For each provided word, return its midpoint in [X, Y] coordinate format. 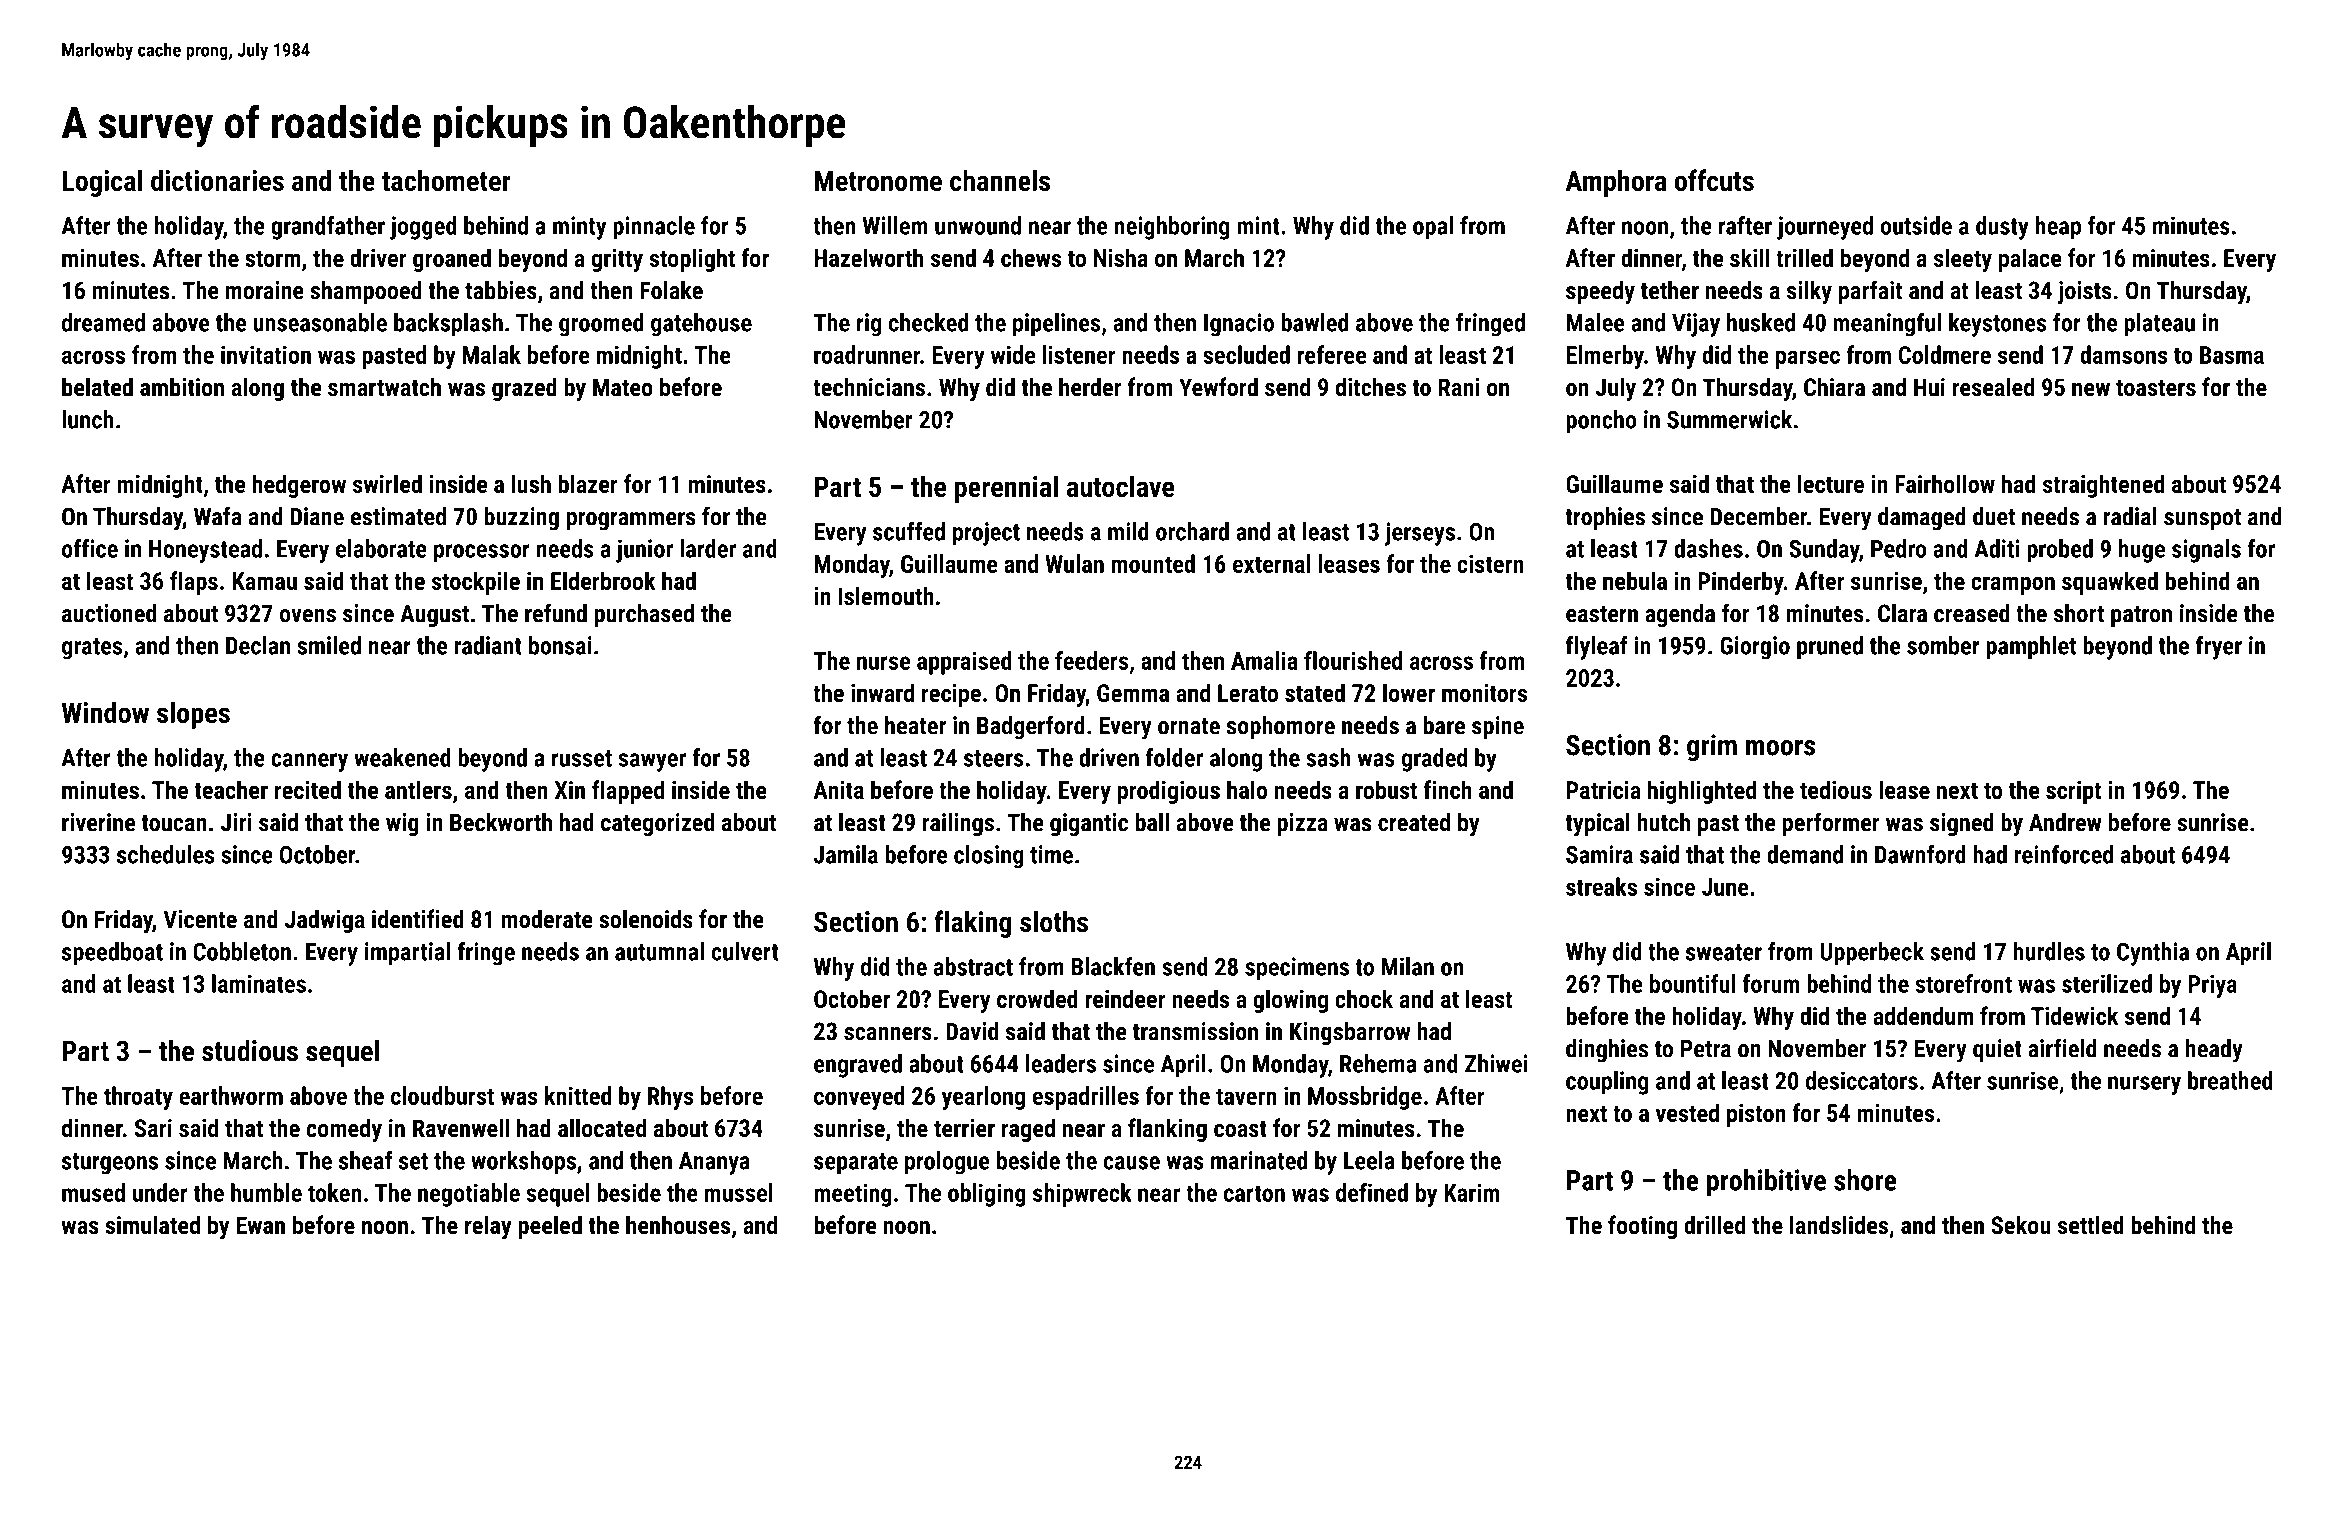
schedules [166, 854]
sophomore [1281, 727]
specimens [1297, 969]
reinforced [2064, 854]
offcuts [1714, 180]
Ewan [260, 1225]
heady [2214, 1051]
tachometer [446, 180]
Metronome [878, 180]
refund [556, 613]
